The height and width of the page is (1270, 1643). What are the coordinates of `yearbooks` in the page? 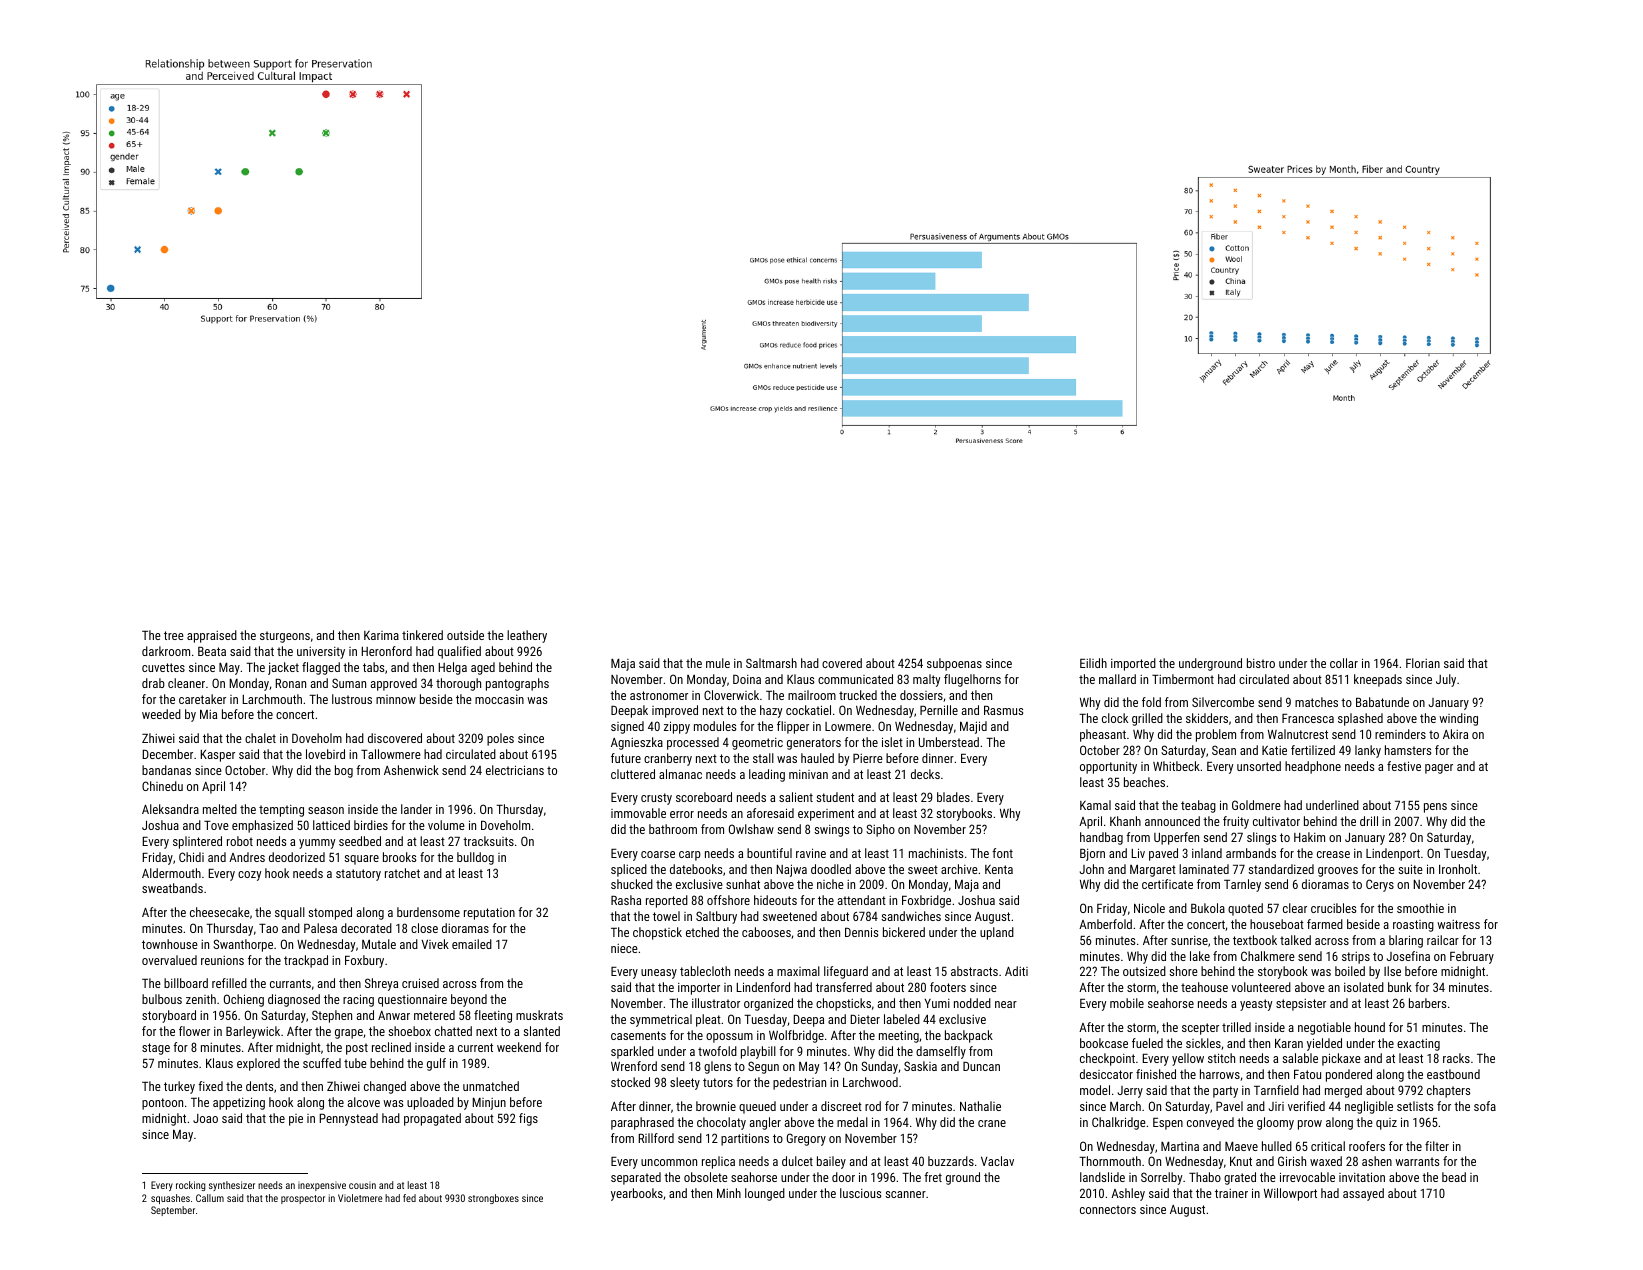 It's located at (637, 1194).
